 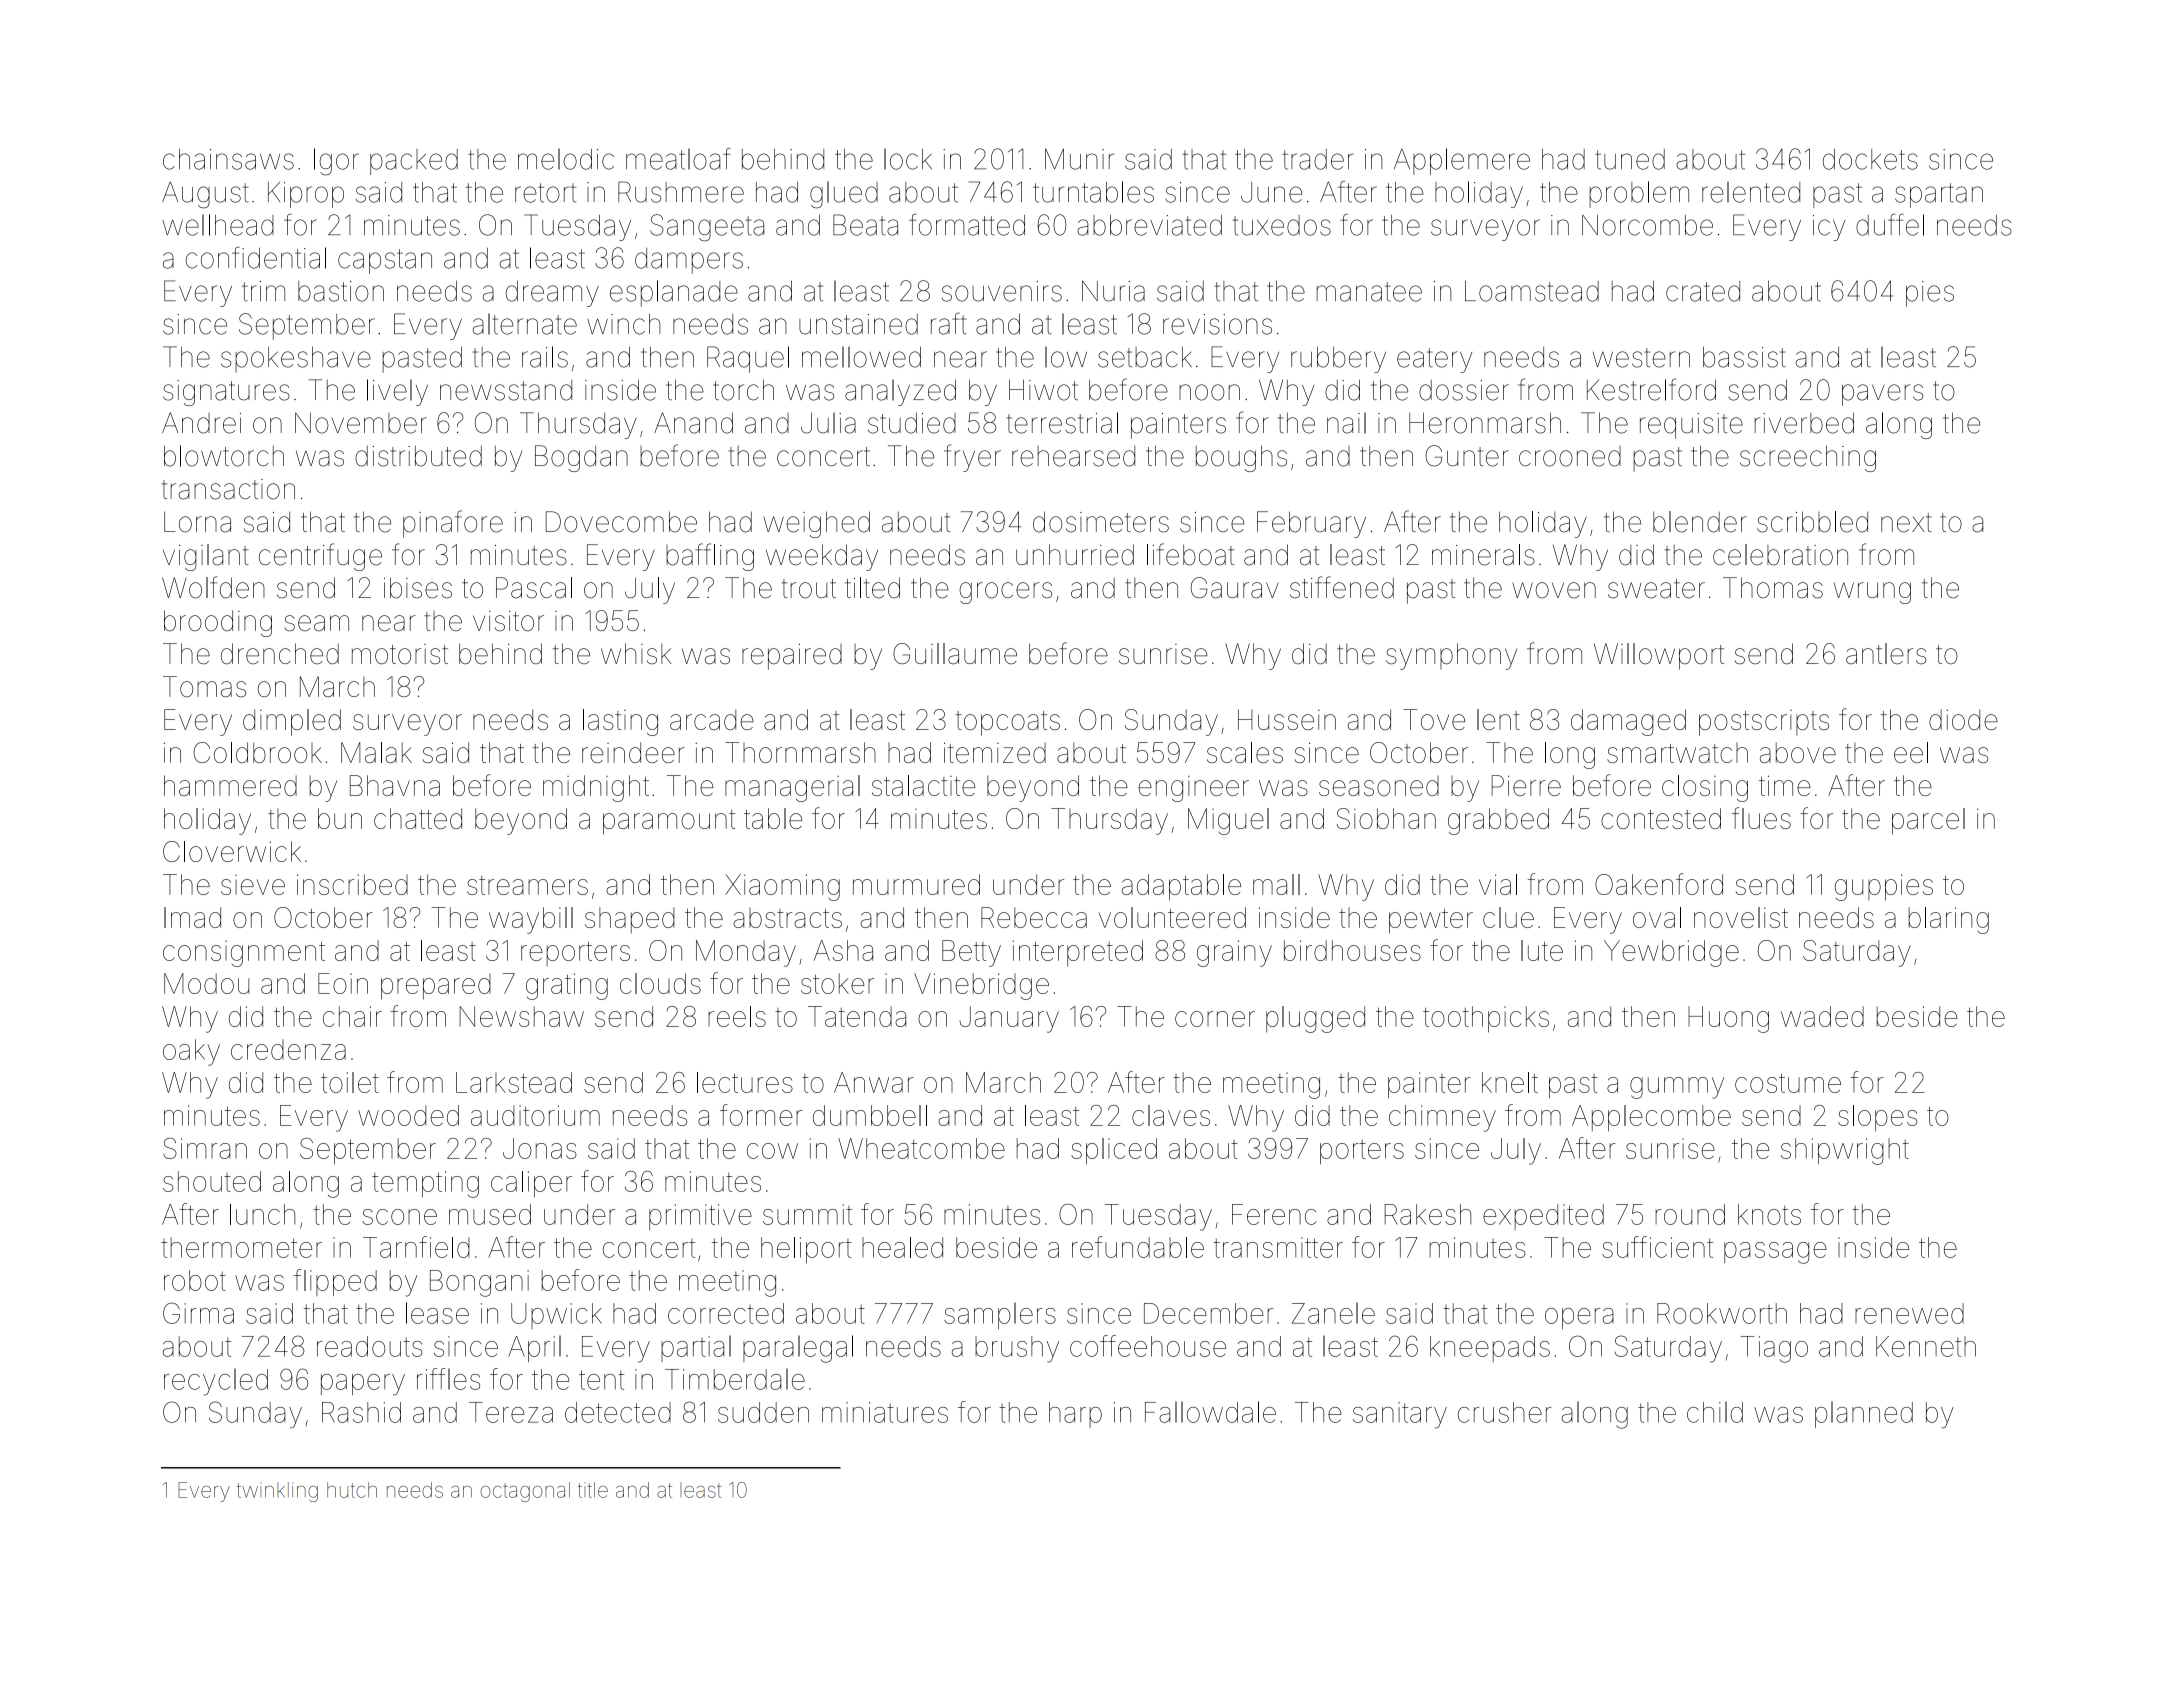 I want to click on Igor, so click(x=336, y=162).
